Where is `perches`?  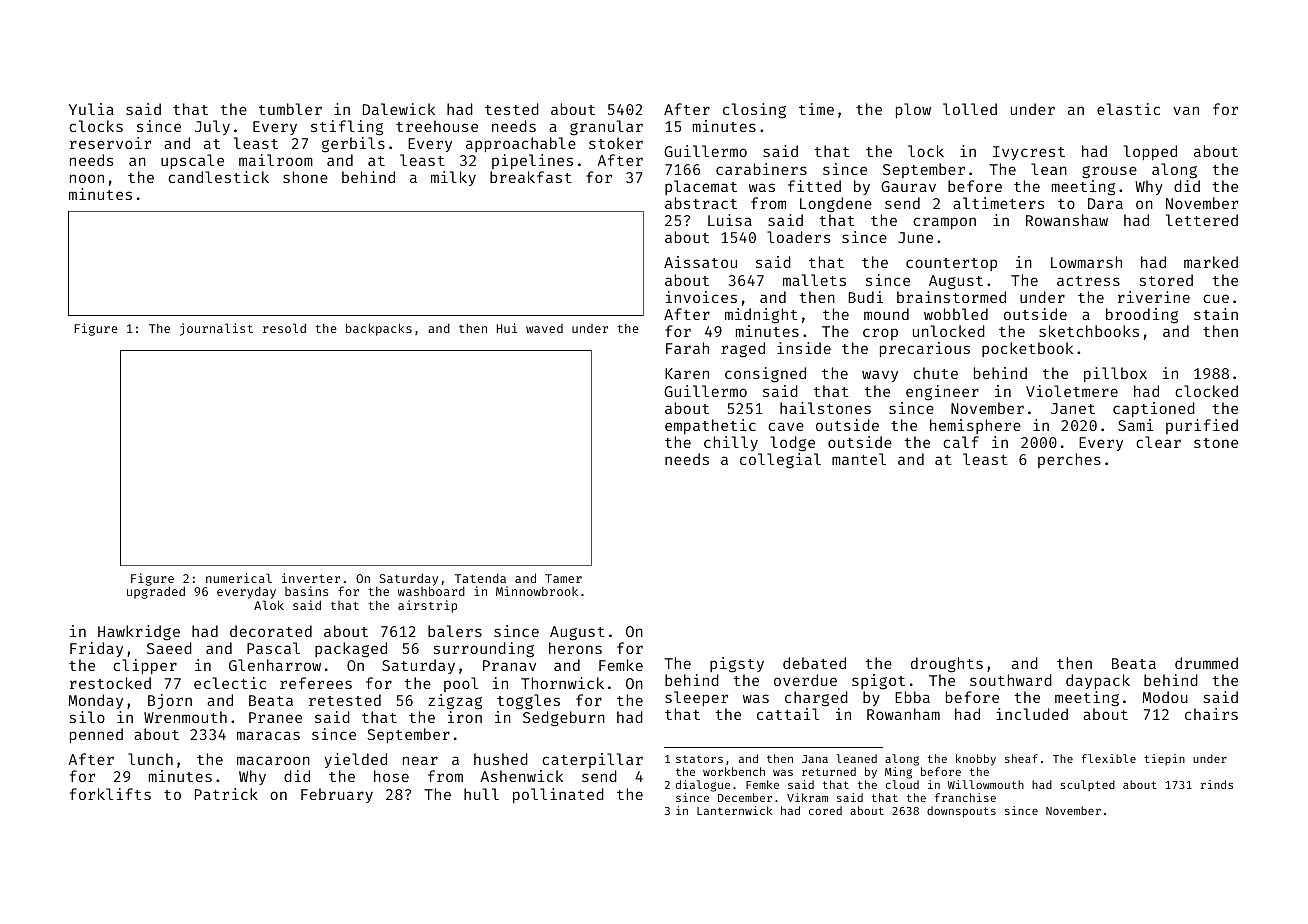 perches is located at coordinates (1069, 460).
